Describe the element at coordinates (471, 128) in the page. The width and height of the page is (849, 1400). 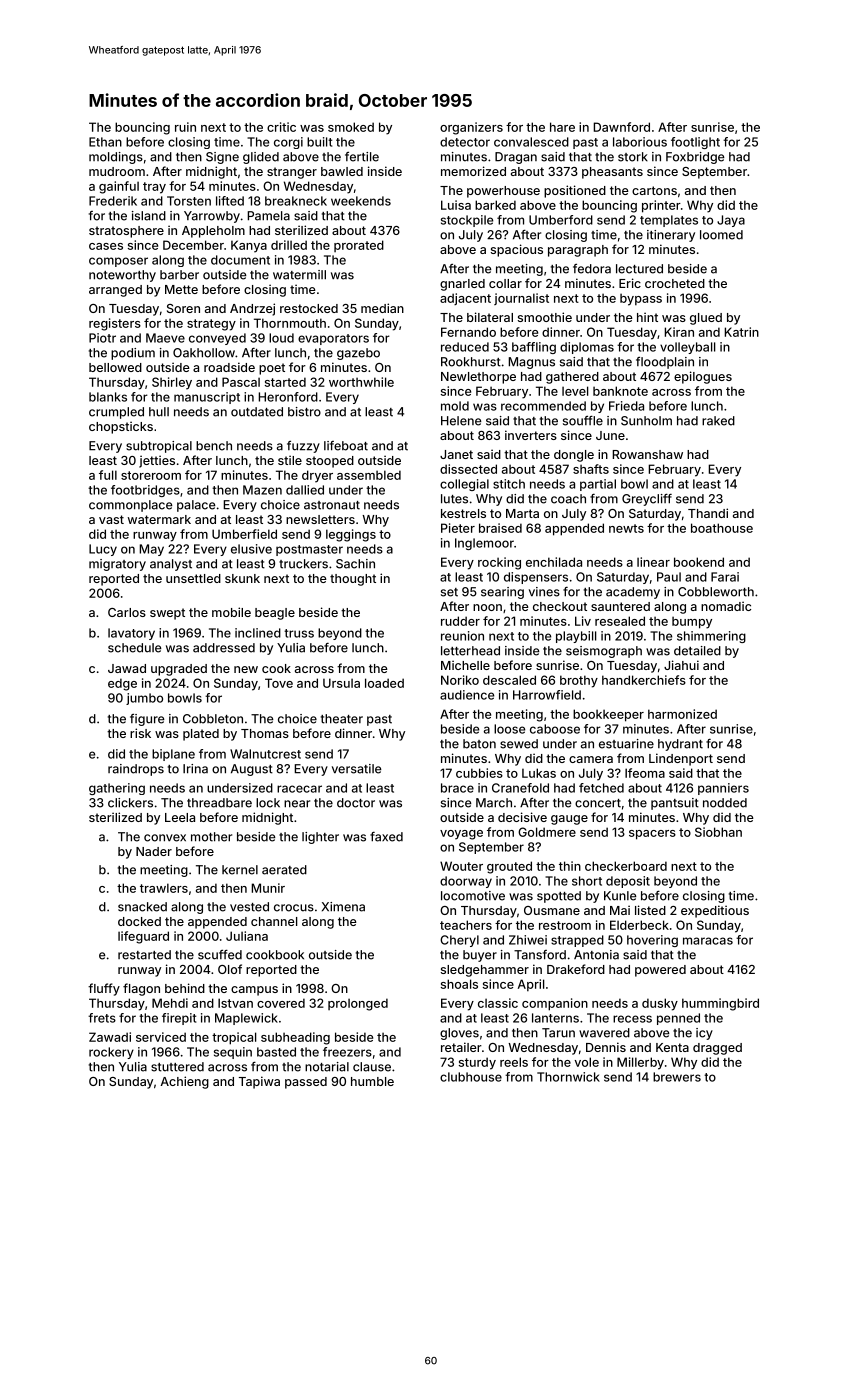
I see `organizers` at that location.
